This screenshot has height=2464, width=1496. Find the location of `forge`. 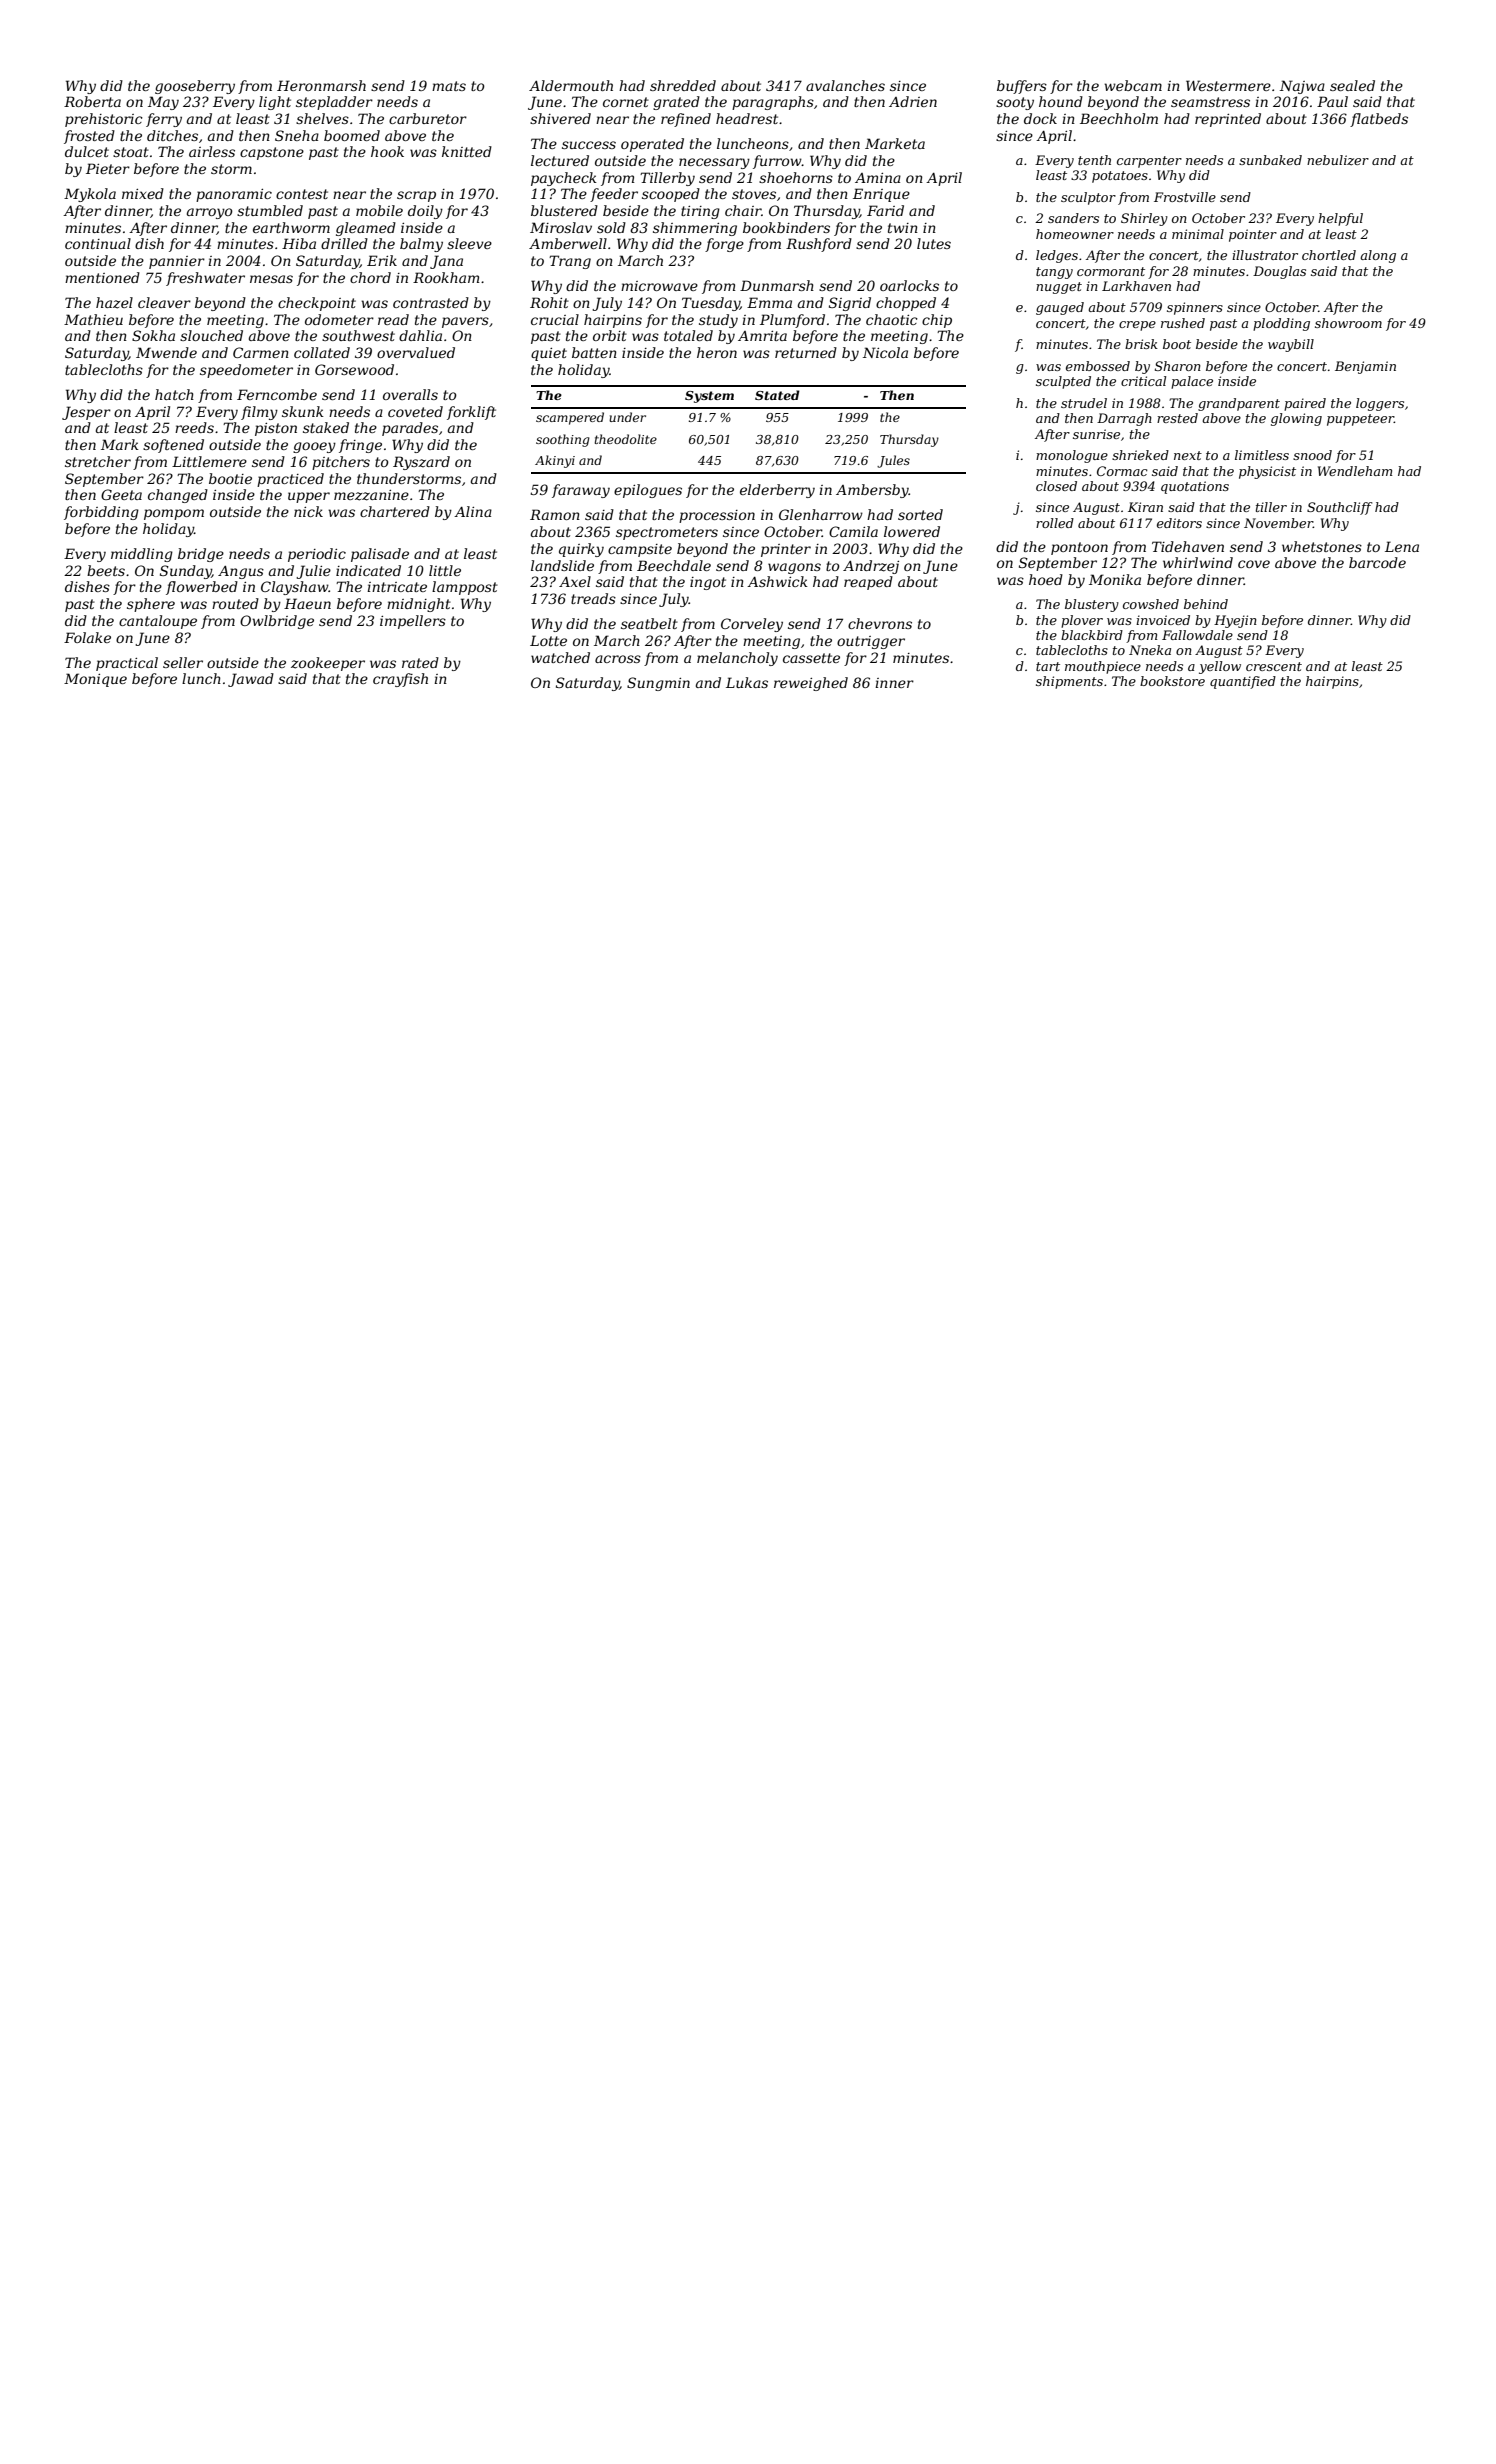

forge is located at coordinates (724, 245).
